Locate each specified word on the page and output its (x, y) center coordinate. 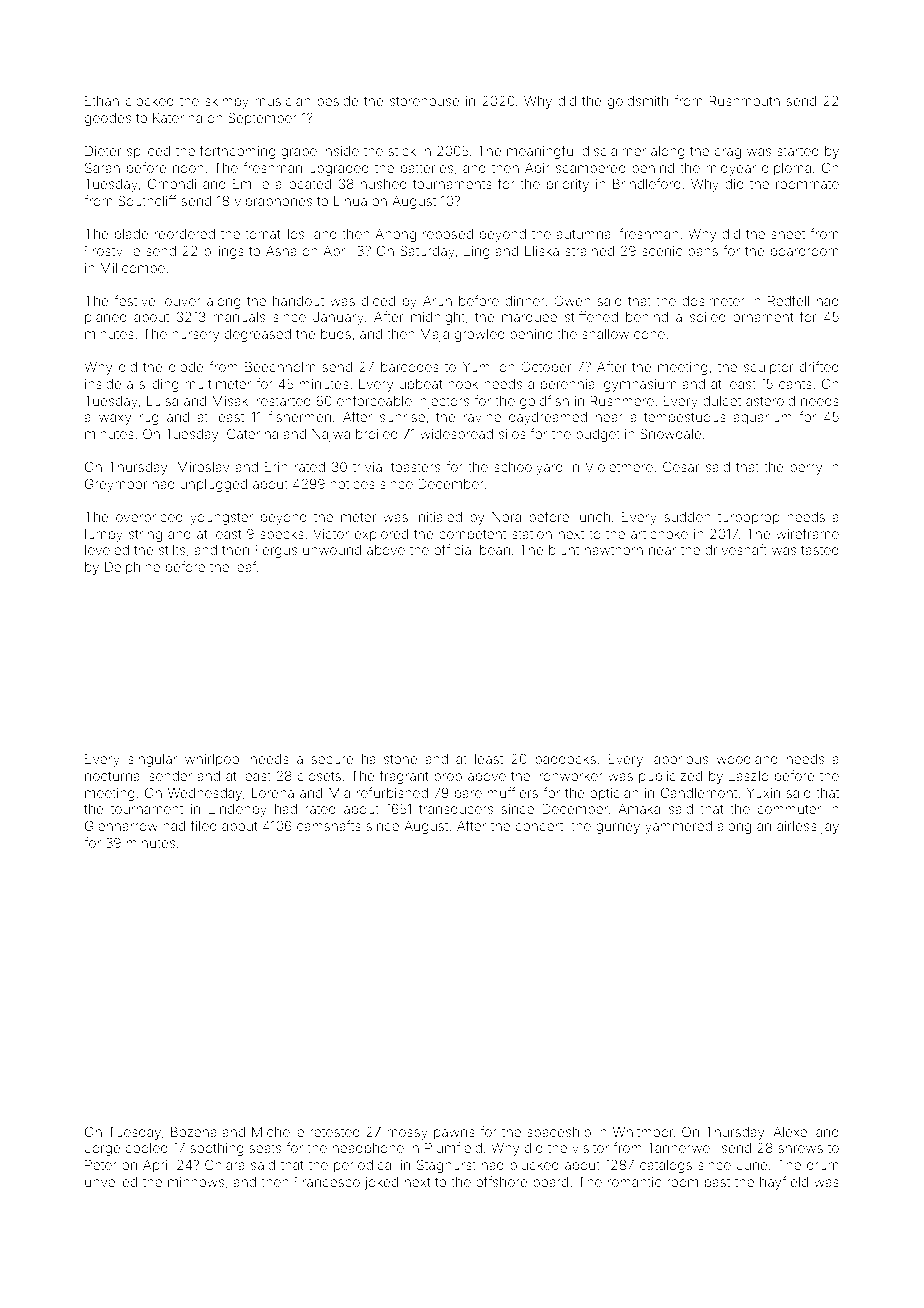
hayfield (784, 1183)
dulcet (722, 401)
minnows (196, 1182)
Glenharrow (121, 825)
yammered (678, 827)
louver (181, 301)
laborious (680, 759)
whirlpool (213, 760)
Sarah (102, 167)
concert (539, 826)
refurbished (392, 792)
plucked (534, 1166)
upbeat (421, 385)
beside (338, 101)
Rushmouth (744, 101)
